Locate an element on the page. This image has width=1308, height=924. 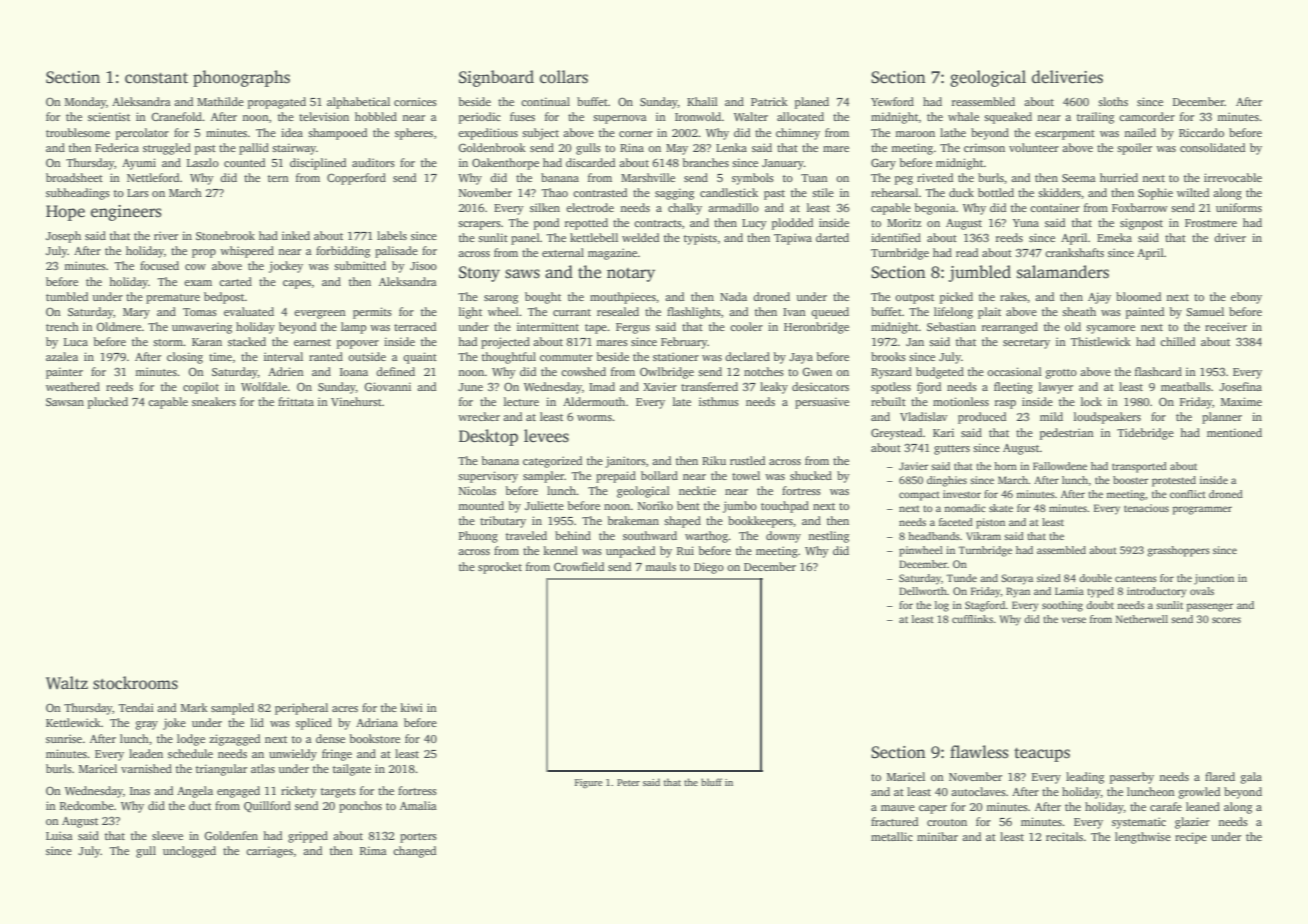
occasional is located at coordinates (1014, 371).
